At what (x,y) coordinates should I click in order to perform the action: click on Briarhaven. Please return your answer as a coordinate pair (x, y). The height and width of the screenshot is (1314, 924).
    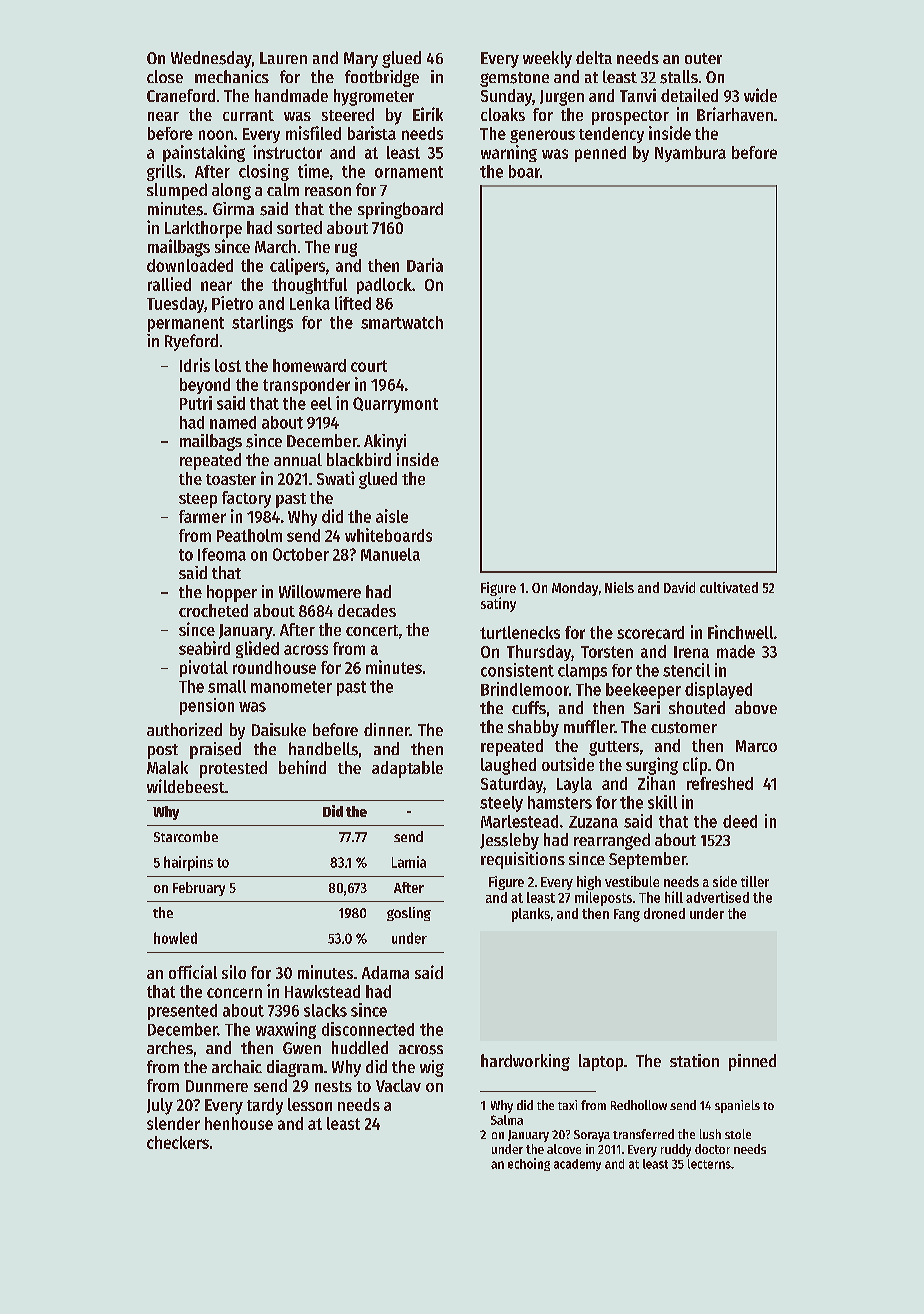
    Looking at the image, I should click on (735, 114).
